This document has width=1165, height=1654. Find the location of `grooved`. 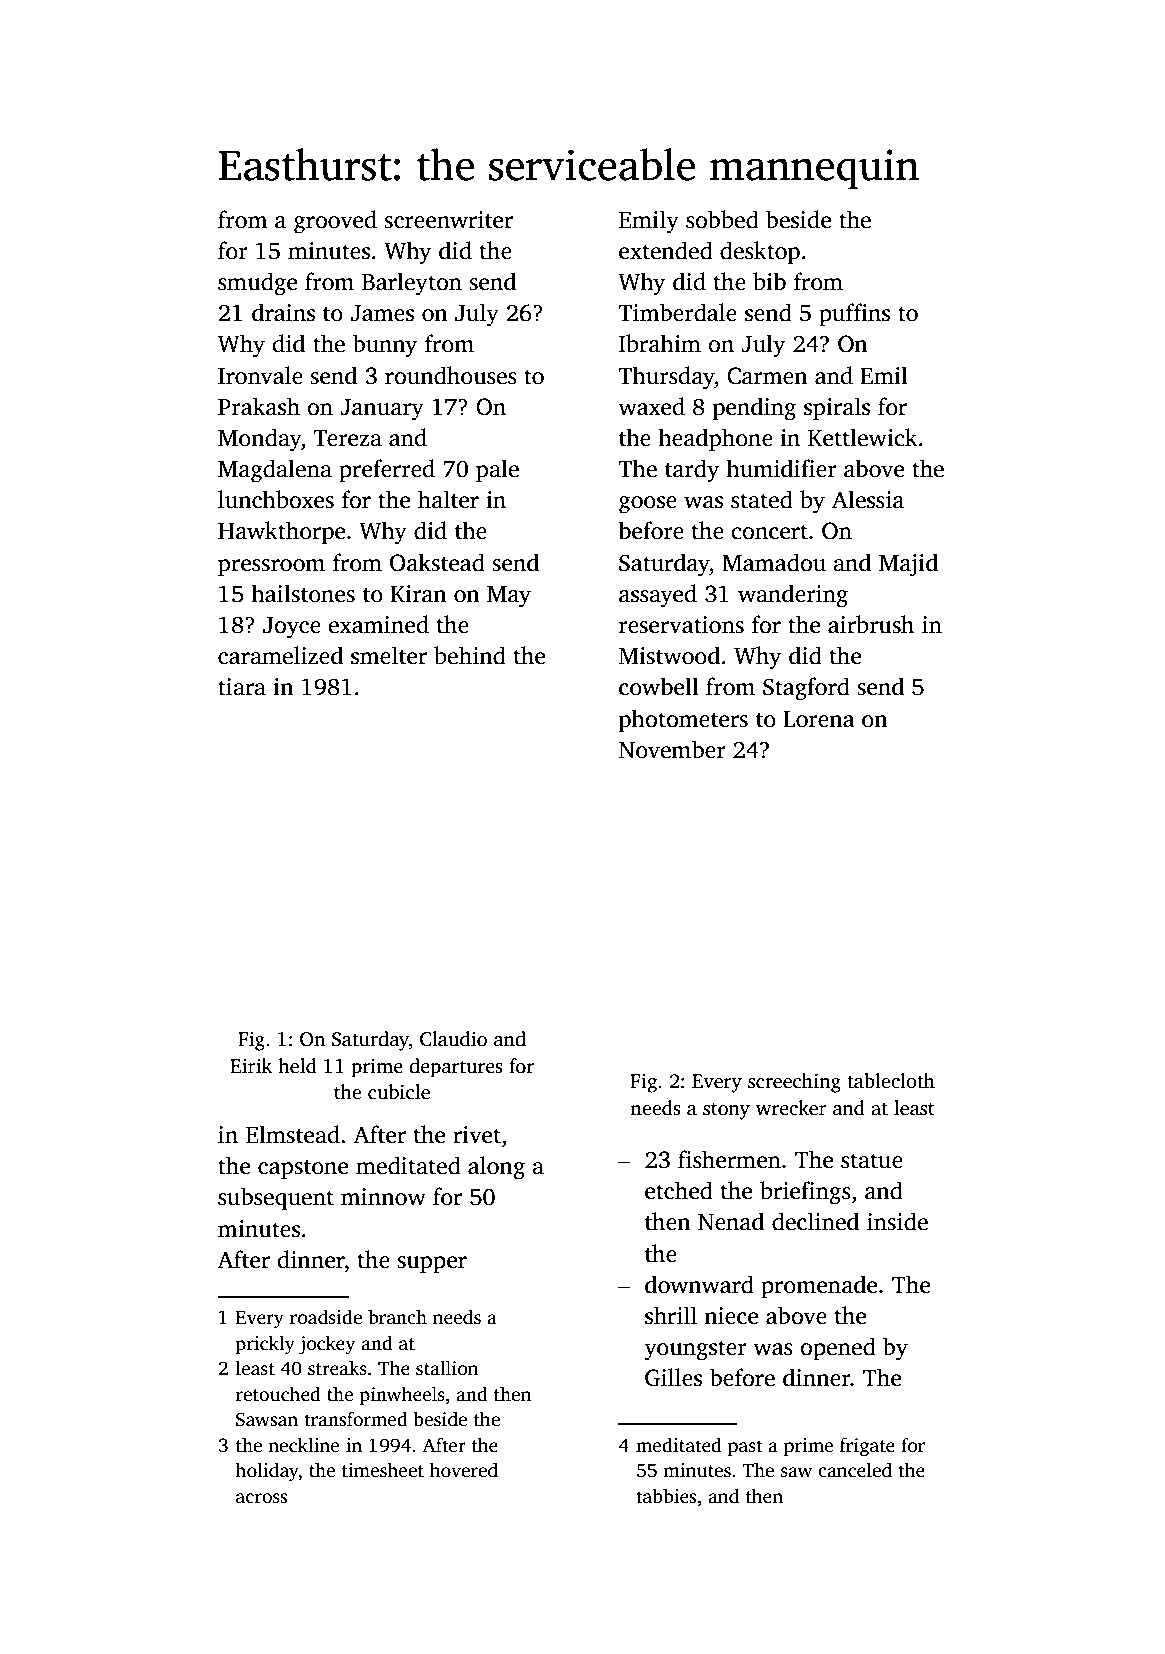

grooved is located at coordinates (335, 222).
